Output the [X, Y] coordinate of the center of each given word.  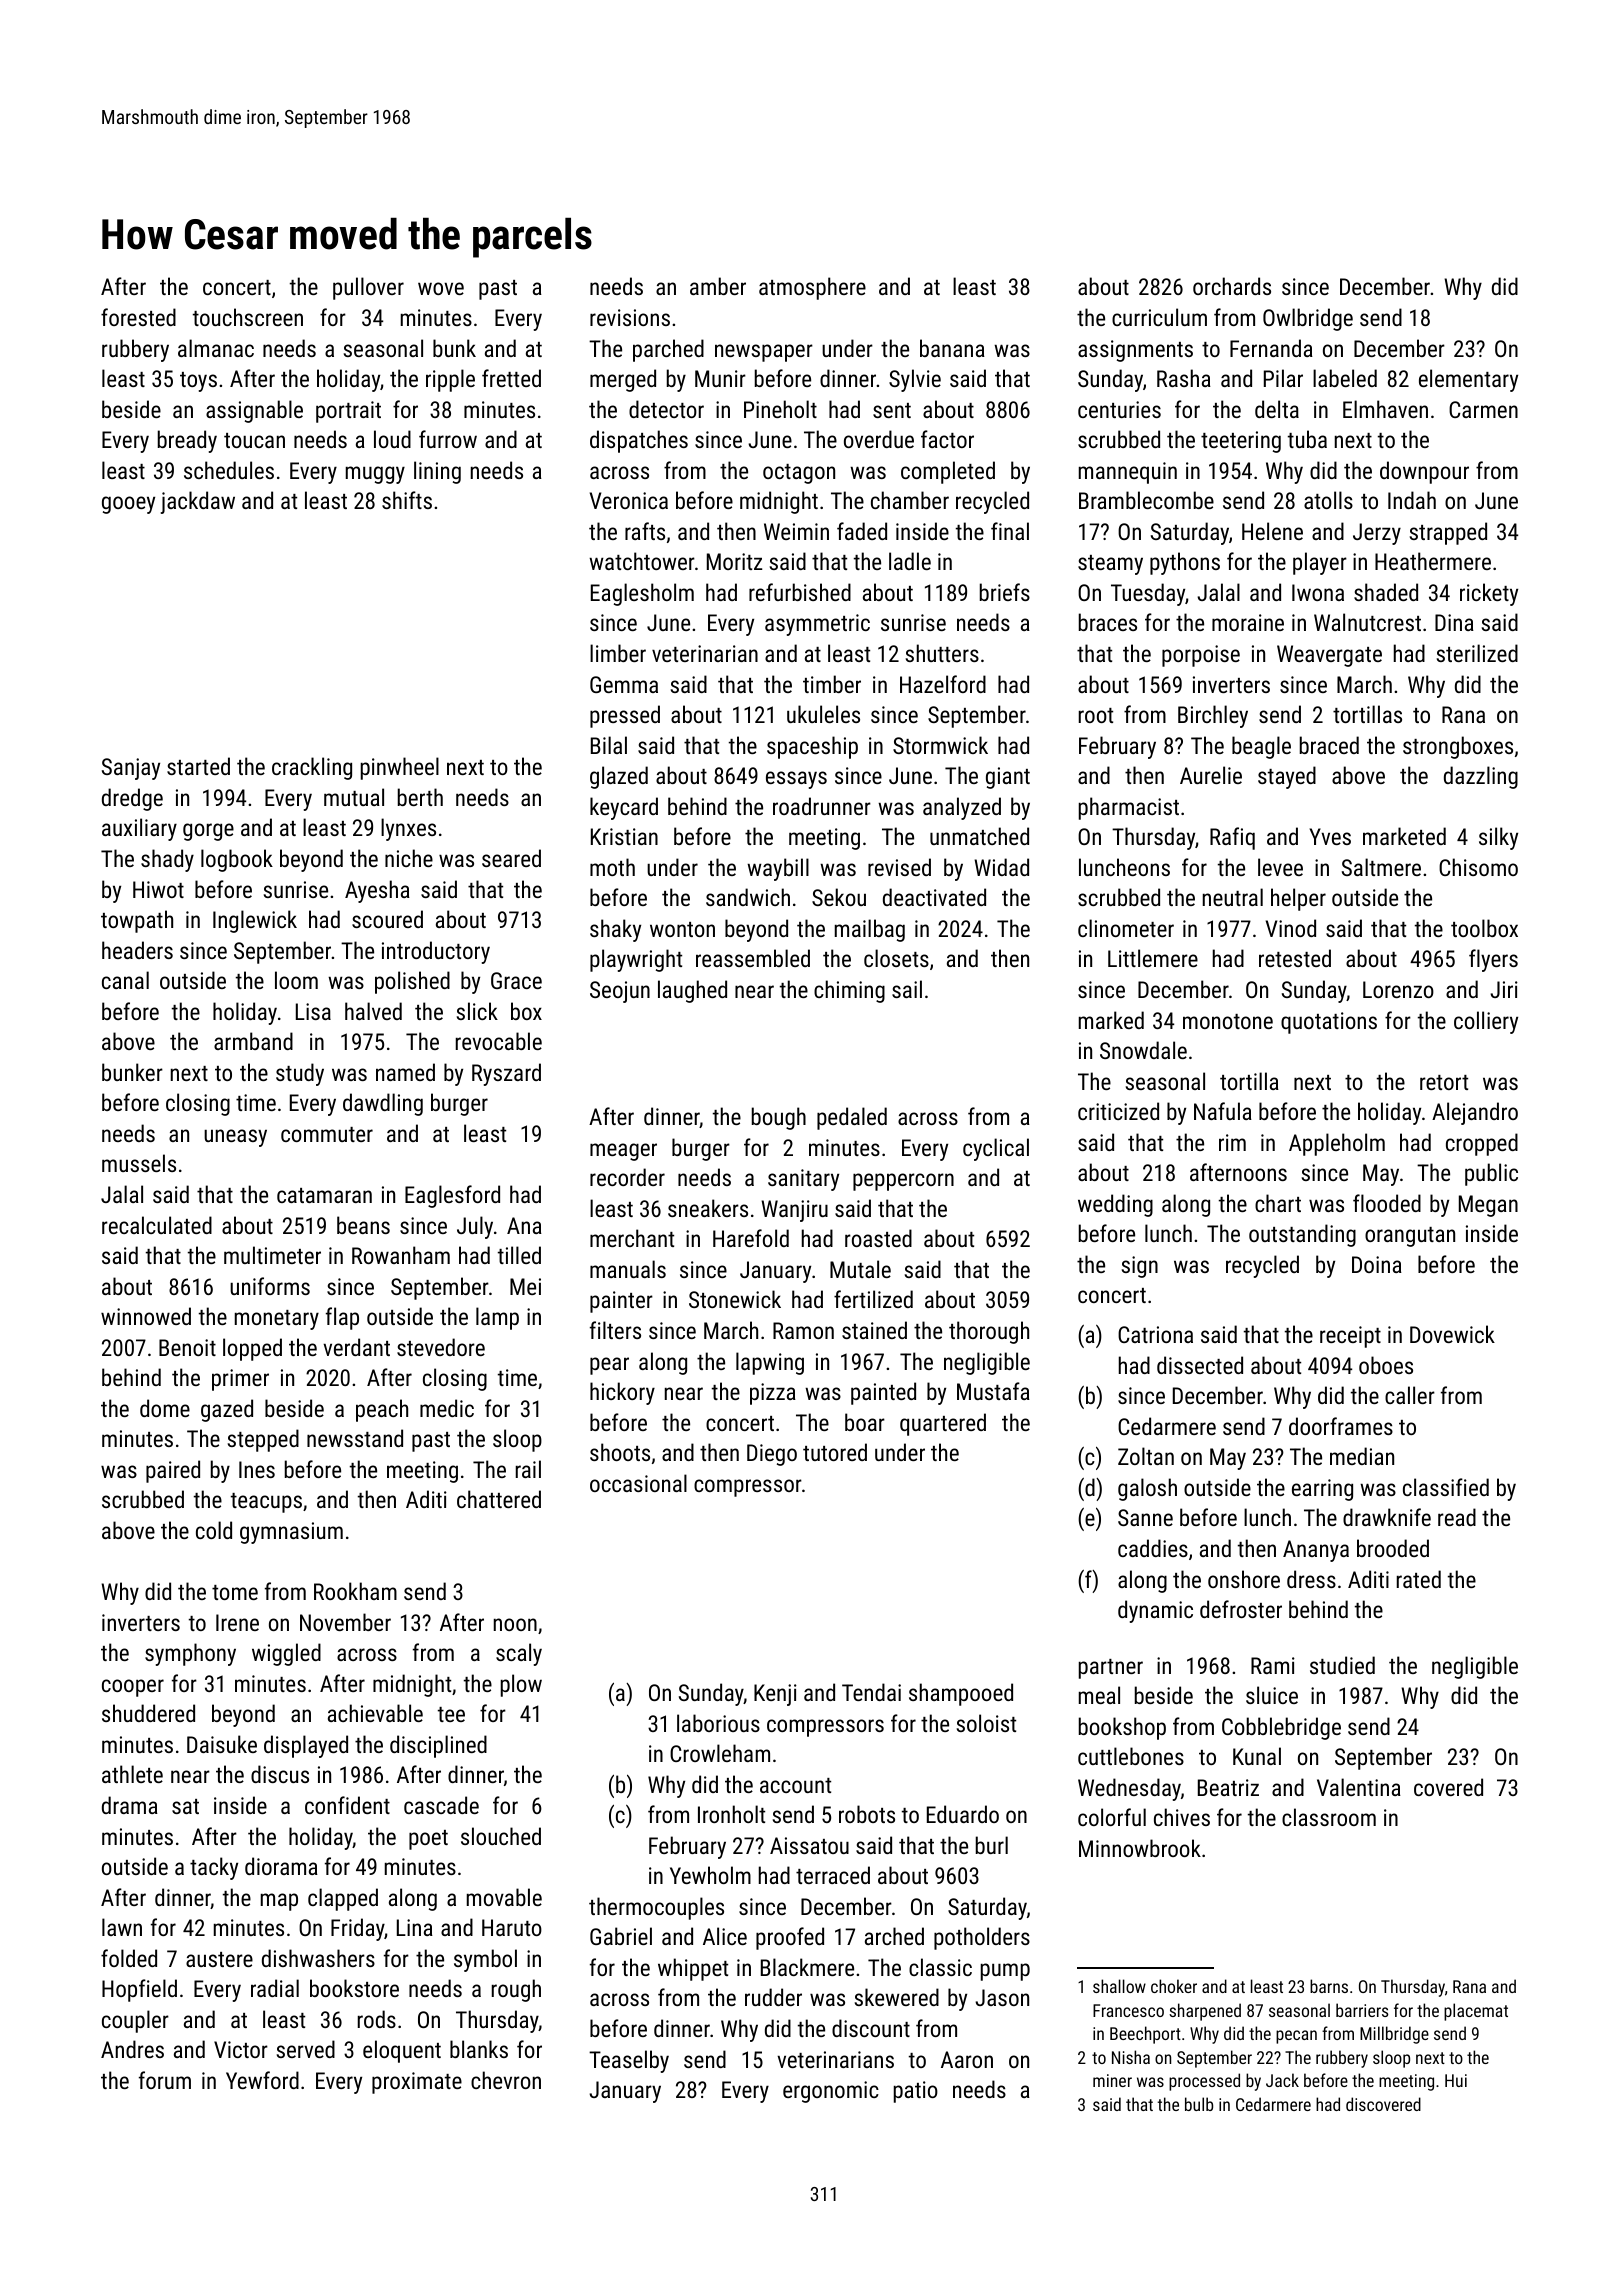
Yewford [262, 2080]
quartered [943, 1424]
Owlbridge [1308, 319]
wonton [682, 929]
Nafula [1223, 1111]
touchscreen [248, 317]
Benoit [187, 1347]
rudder [773, 1997]
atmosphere [812, 288]
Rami [1273, 1665]
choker [1174, 1986]
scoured [387, 919]
